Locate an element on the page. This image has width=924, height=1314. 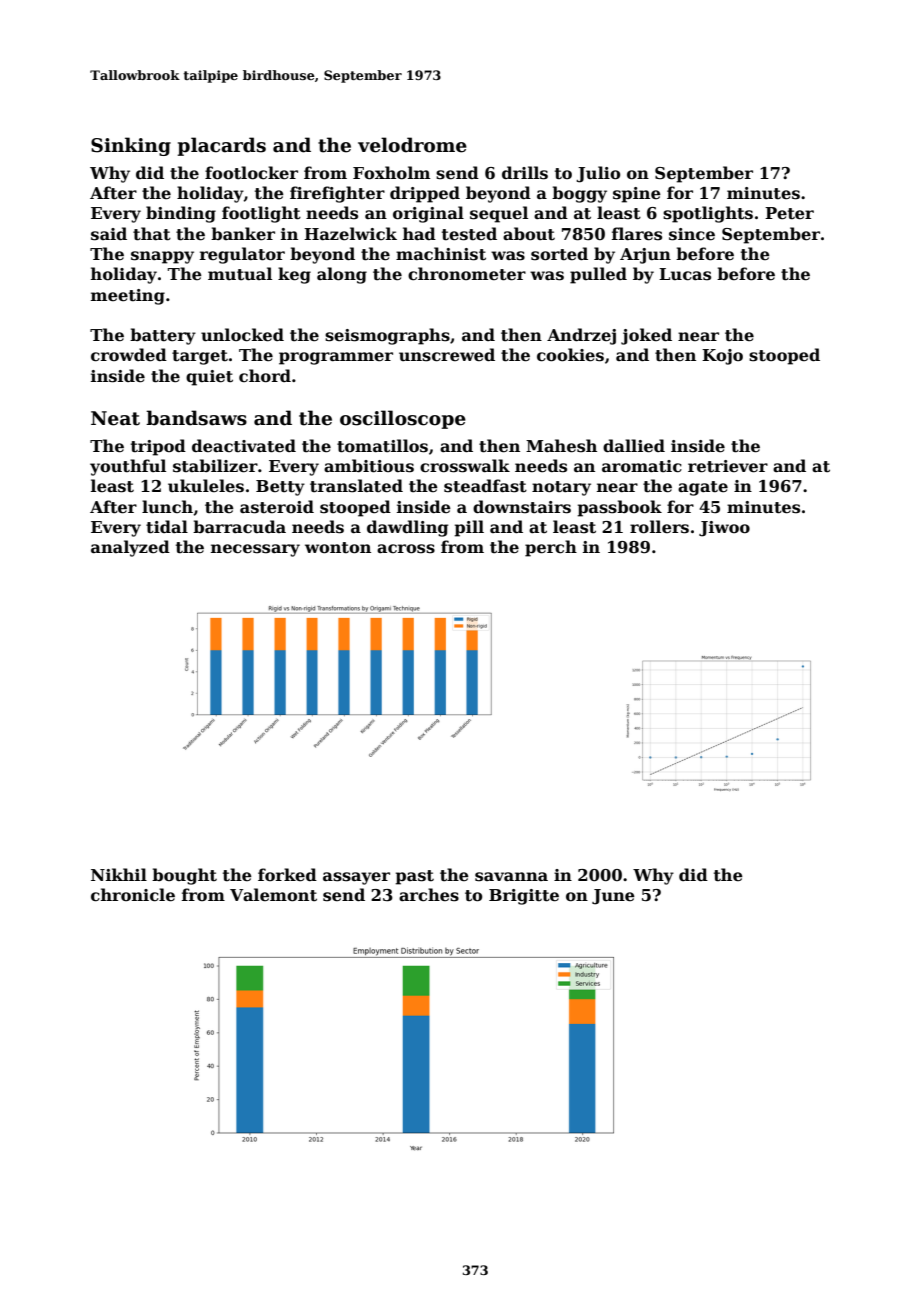
bandsaws is located at coordinates (196, 418).
